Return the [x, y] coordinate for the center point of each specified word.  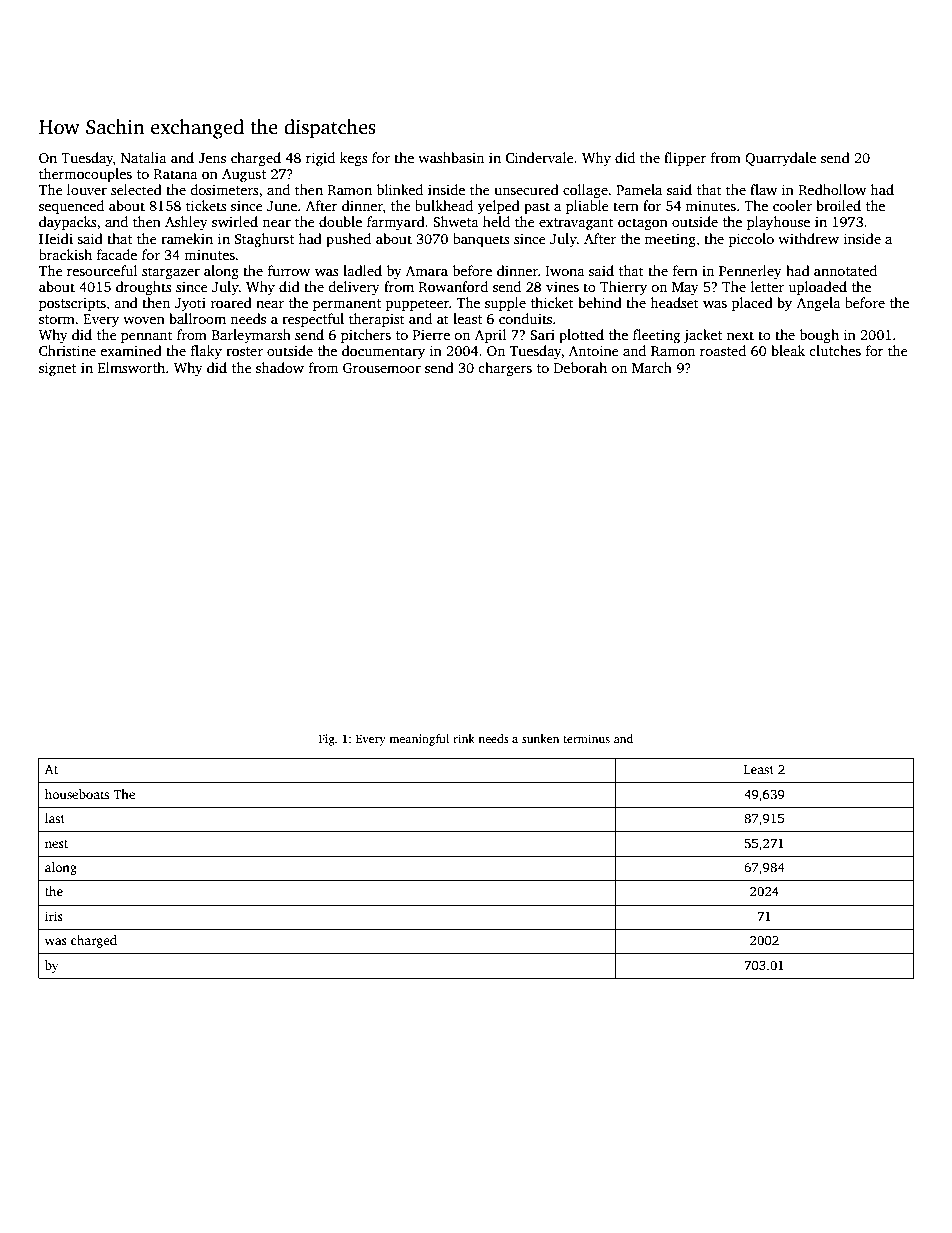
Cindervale [540, 157]
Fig [327, 740]
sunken [540, 738]
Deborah [580, 367]
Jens [212, 158]
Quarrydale [780, 159]
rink [464, 738]
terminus [586, 738]
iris [54, 916]
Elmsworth [131, 367]
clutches [835, 350]
